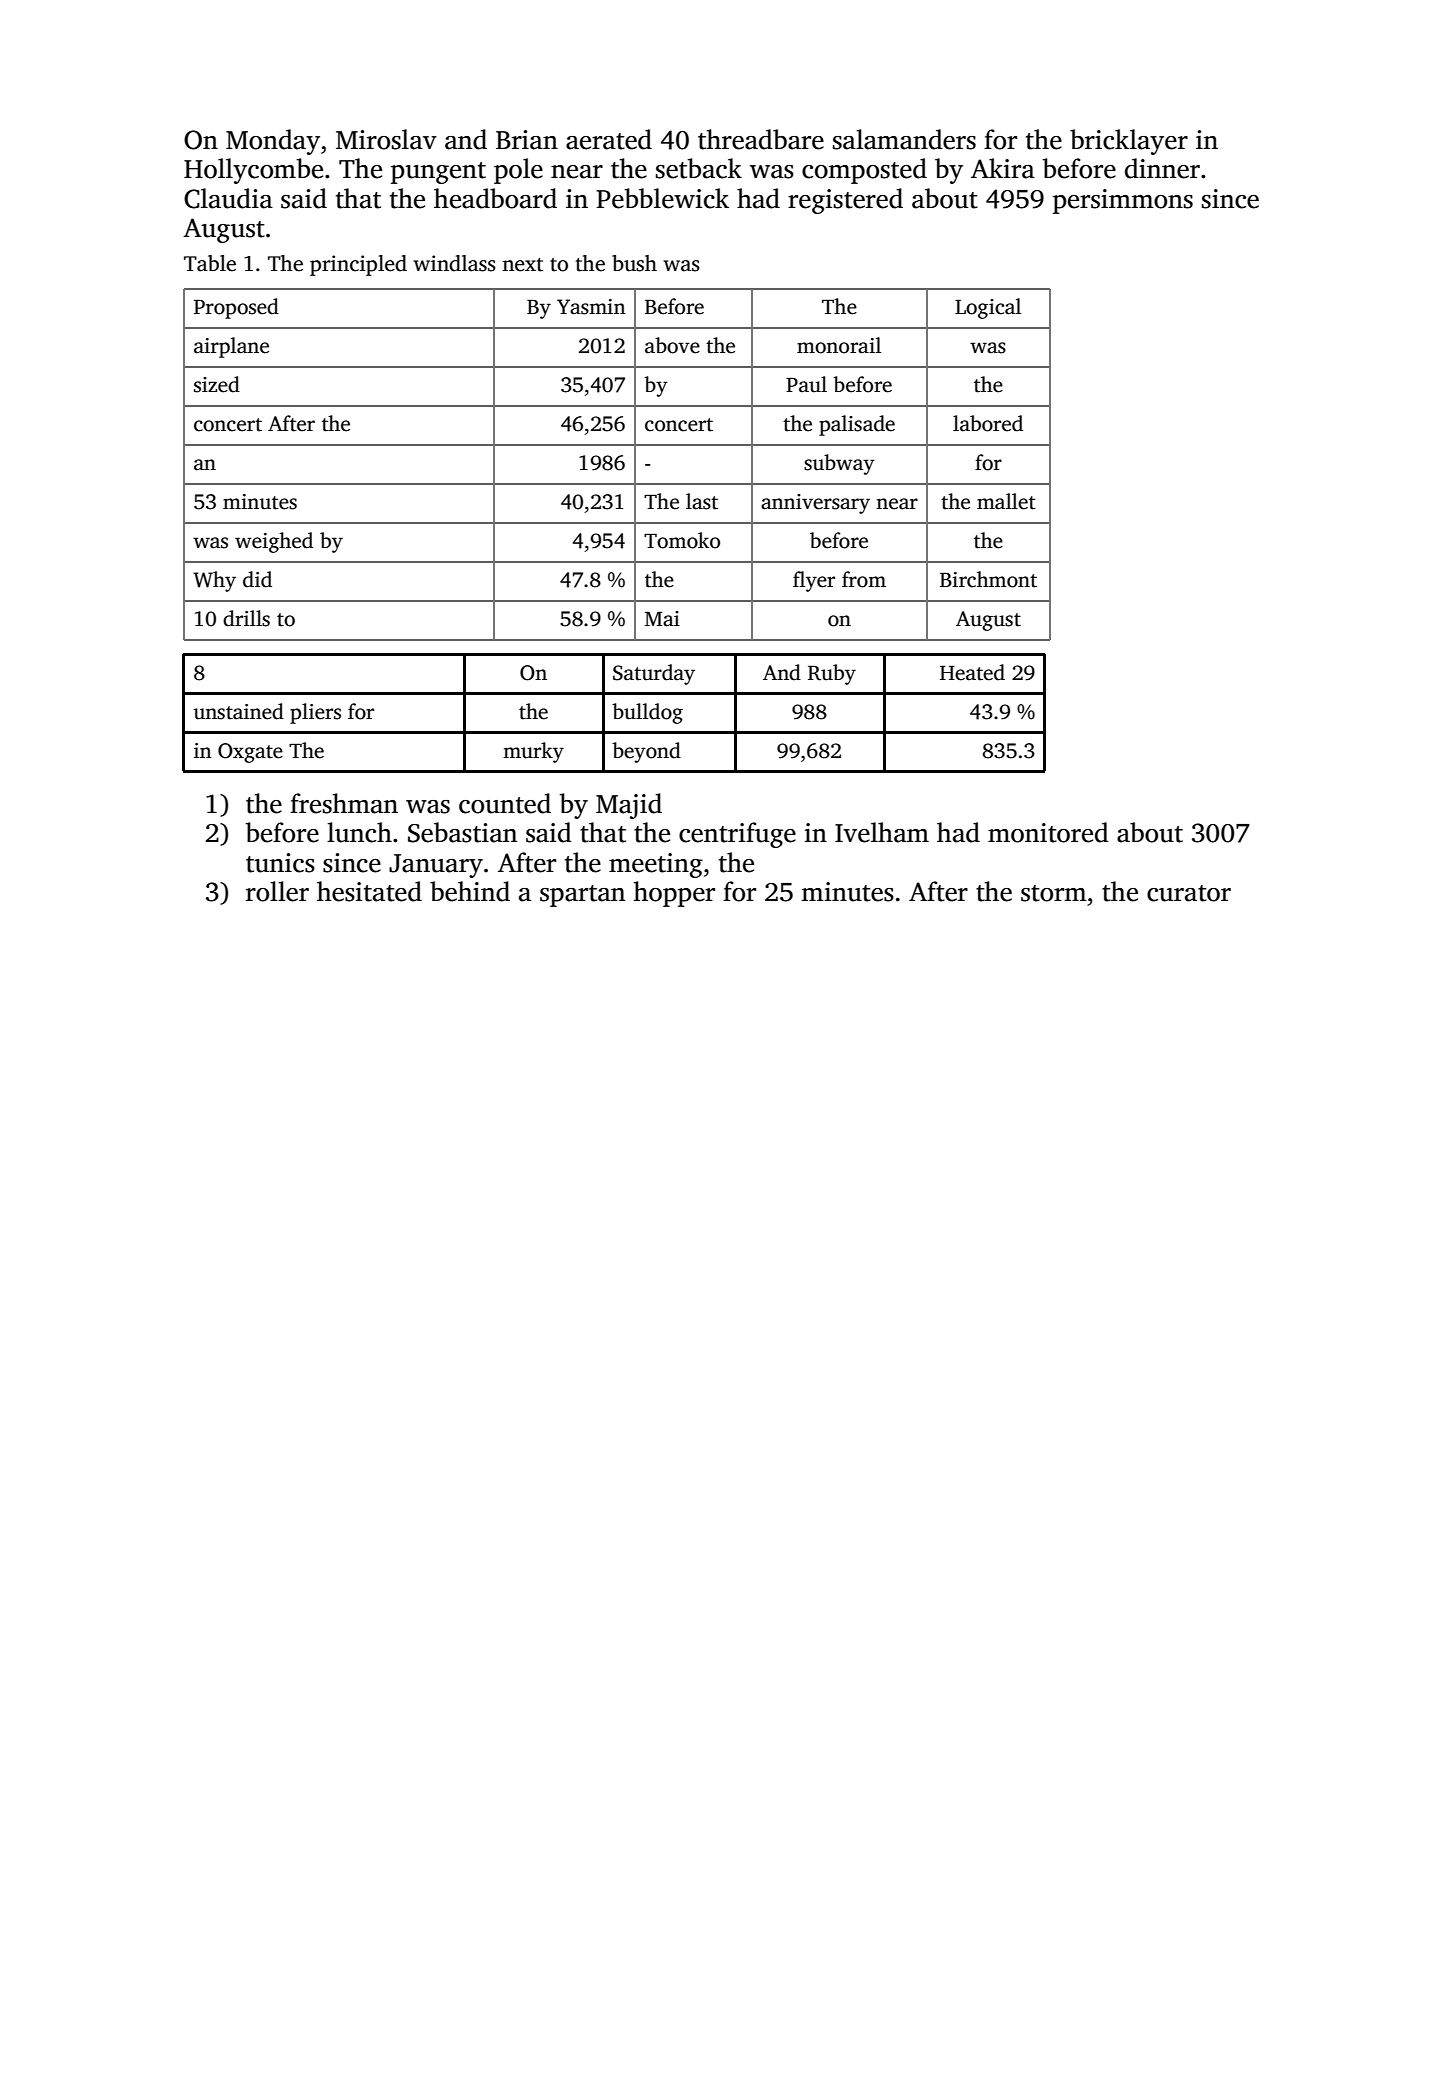 The height and width of the screenshot is (2100, 1450). I want to click on monitored, so click(1048, 832).
